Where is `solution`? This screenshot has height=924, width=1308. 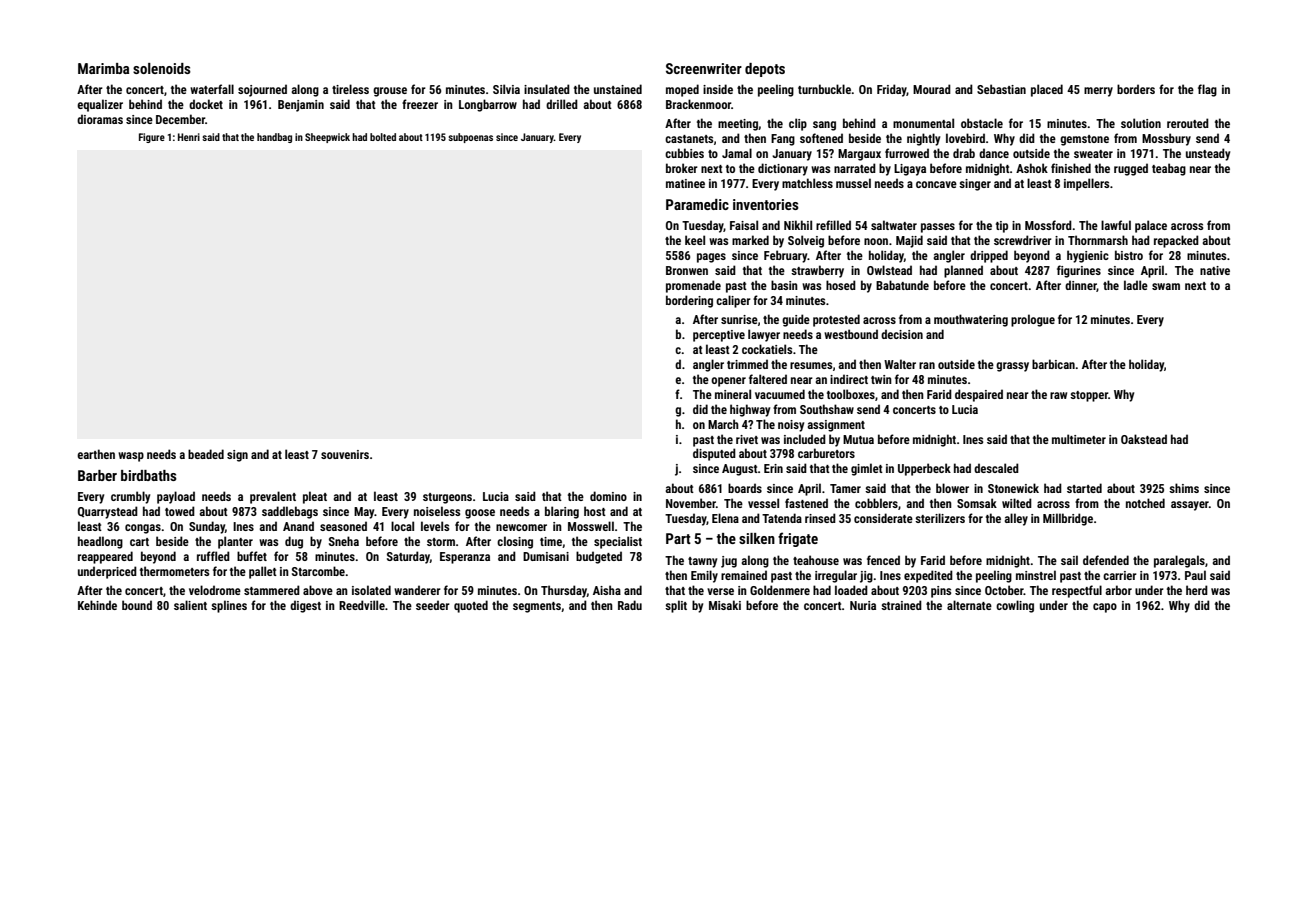
solution is located at coordinates (1141, 123).
